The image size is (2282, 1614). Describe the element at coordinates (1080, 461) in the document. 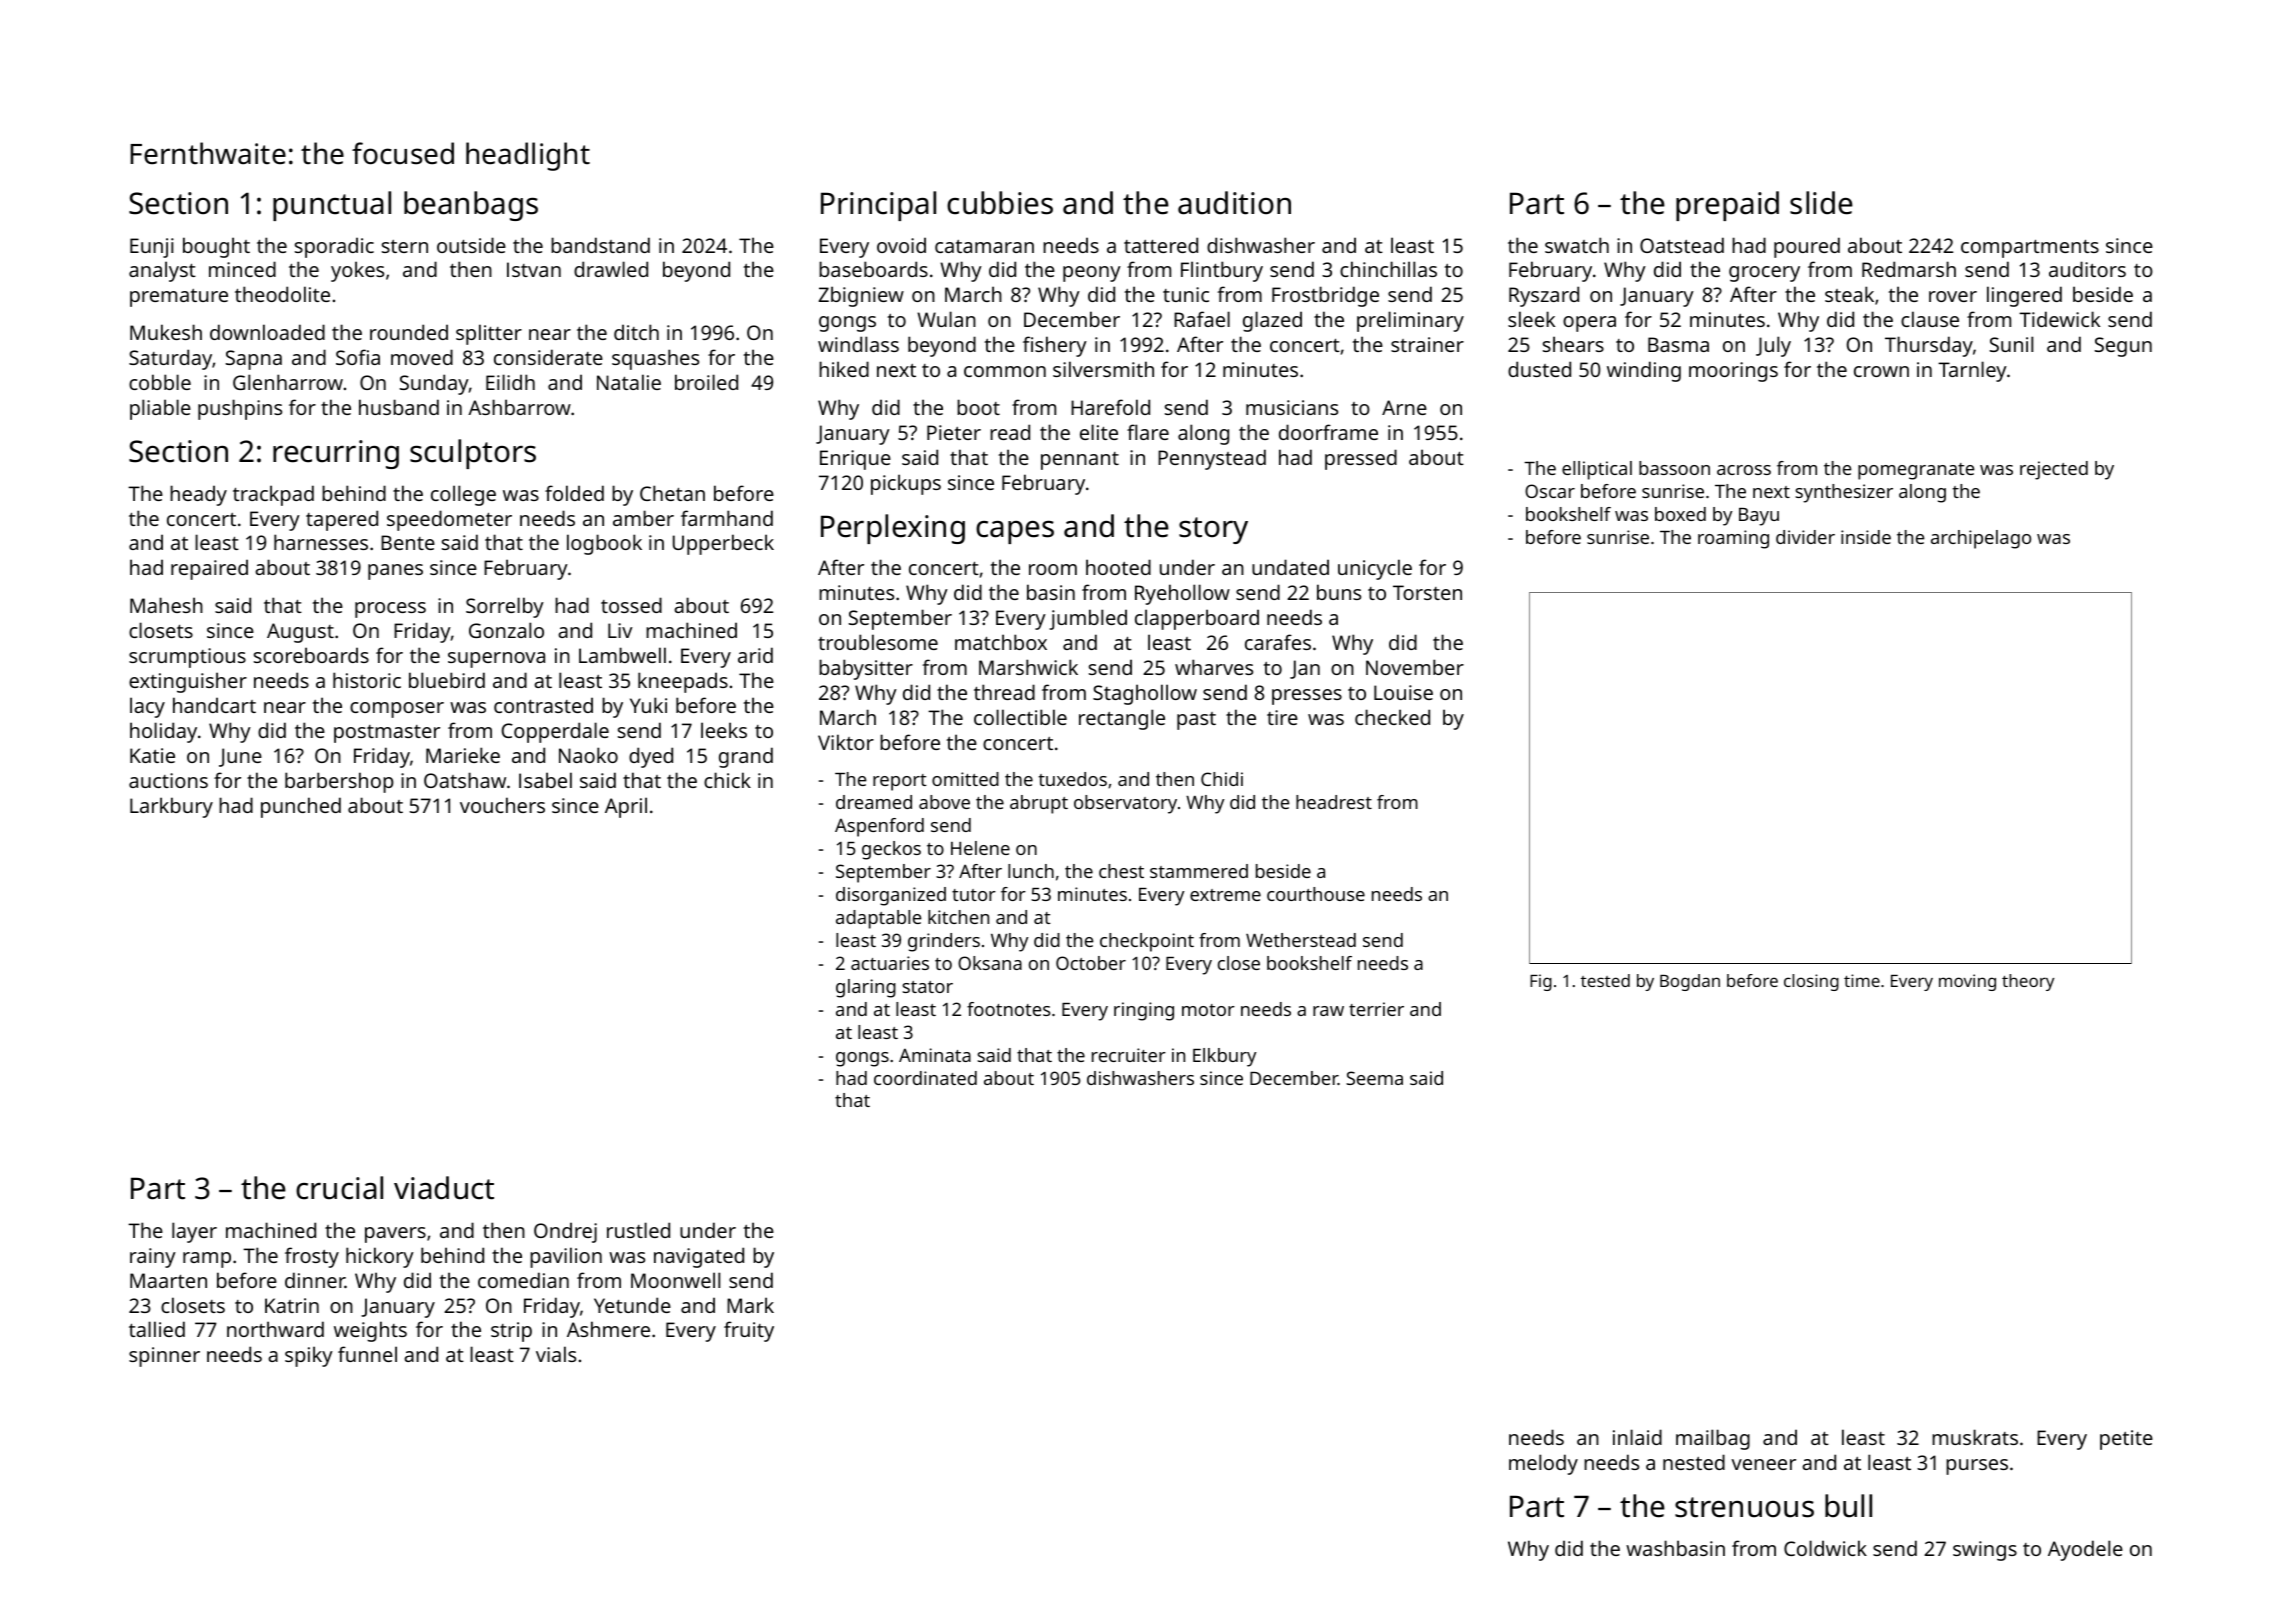

I see `pennant` at that location.
